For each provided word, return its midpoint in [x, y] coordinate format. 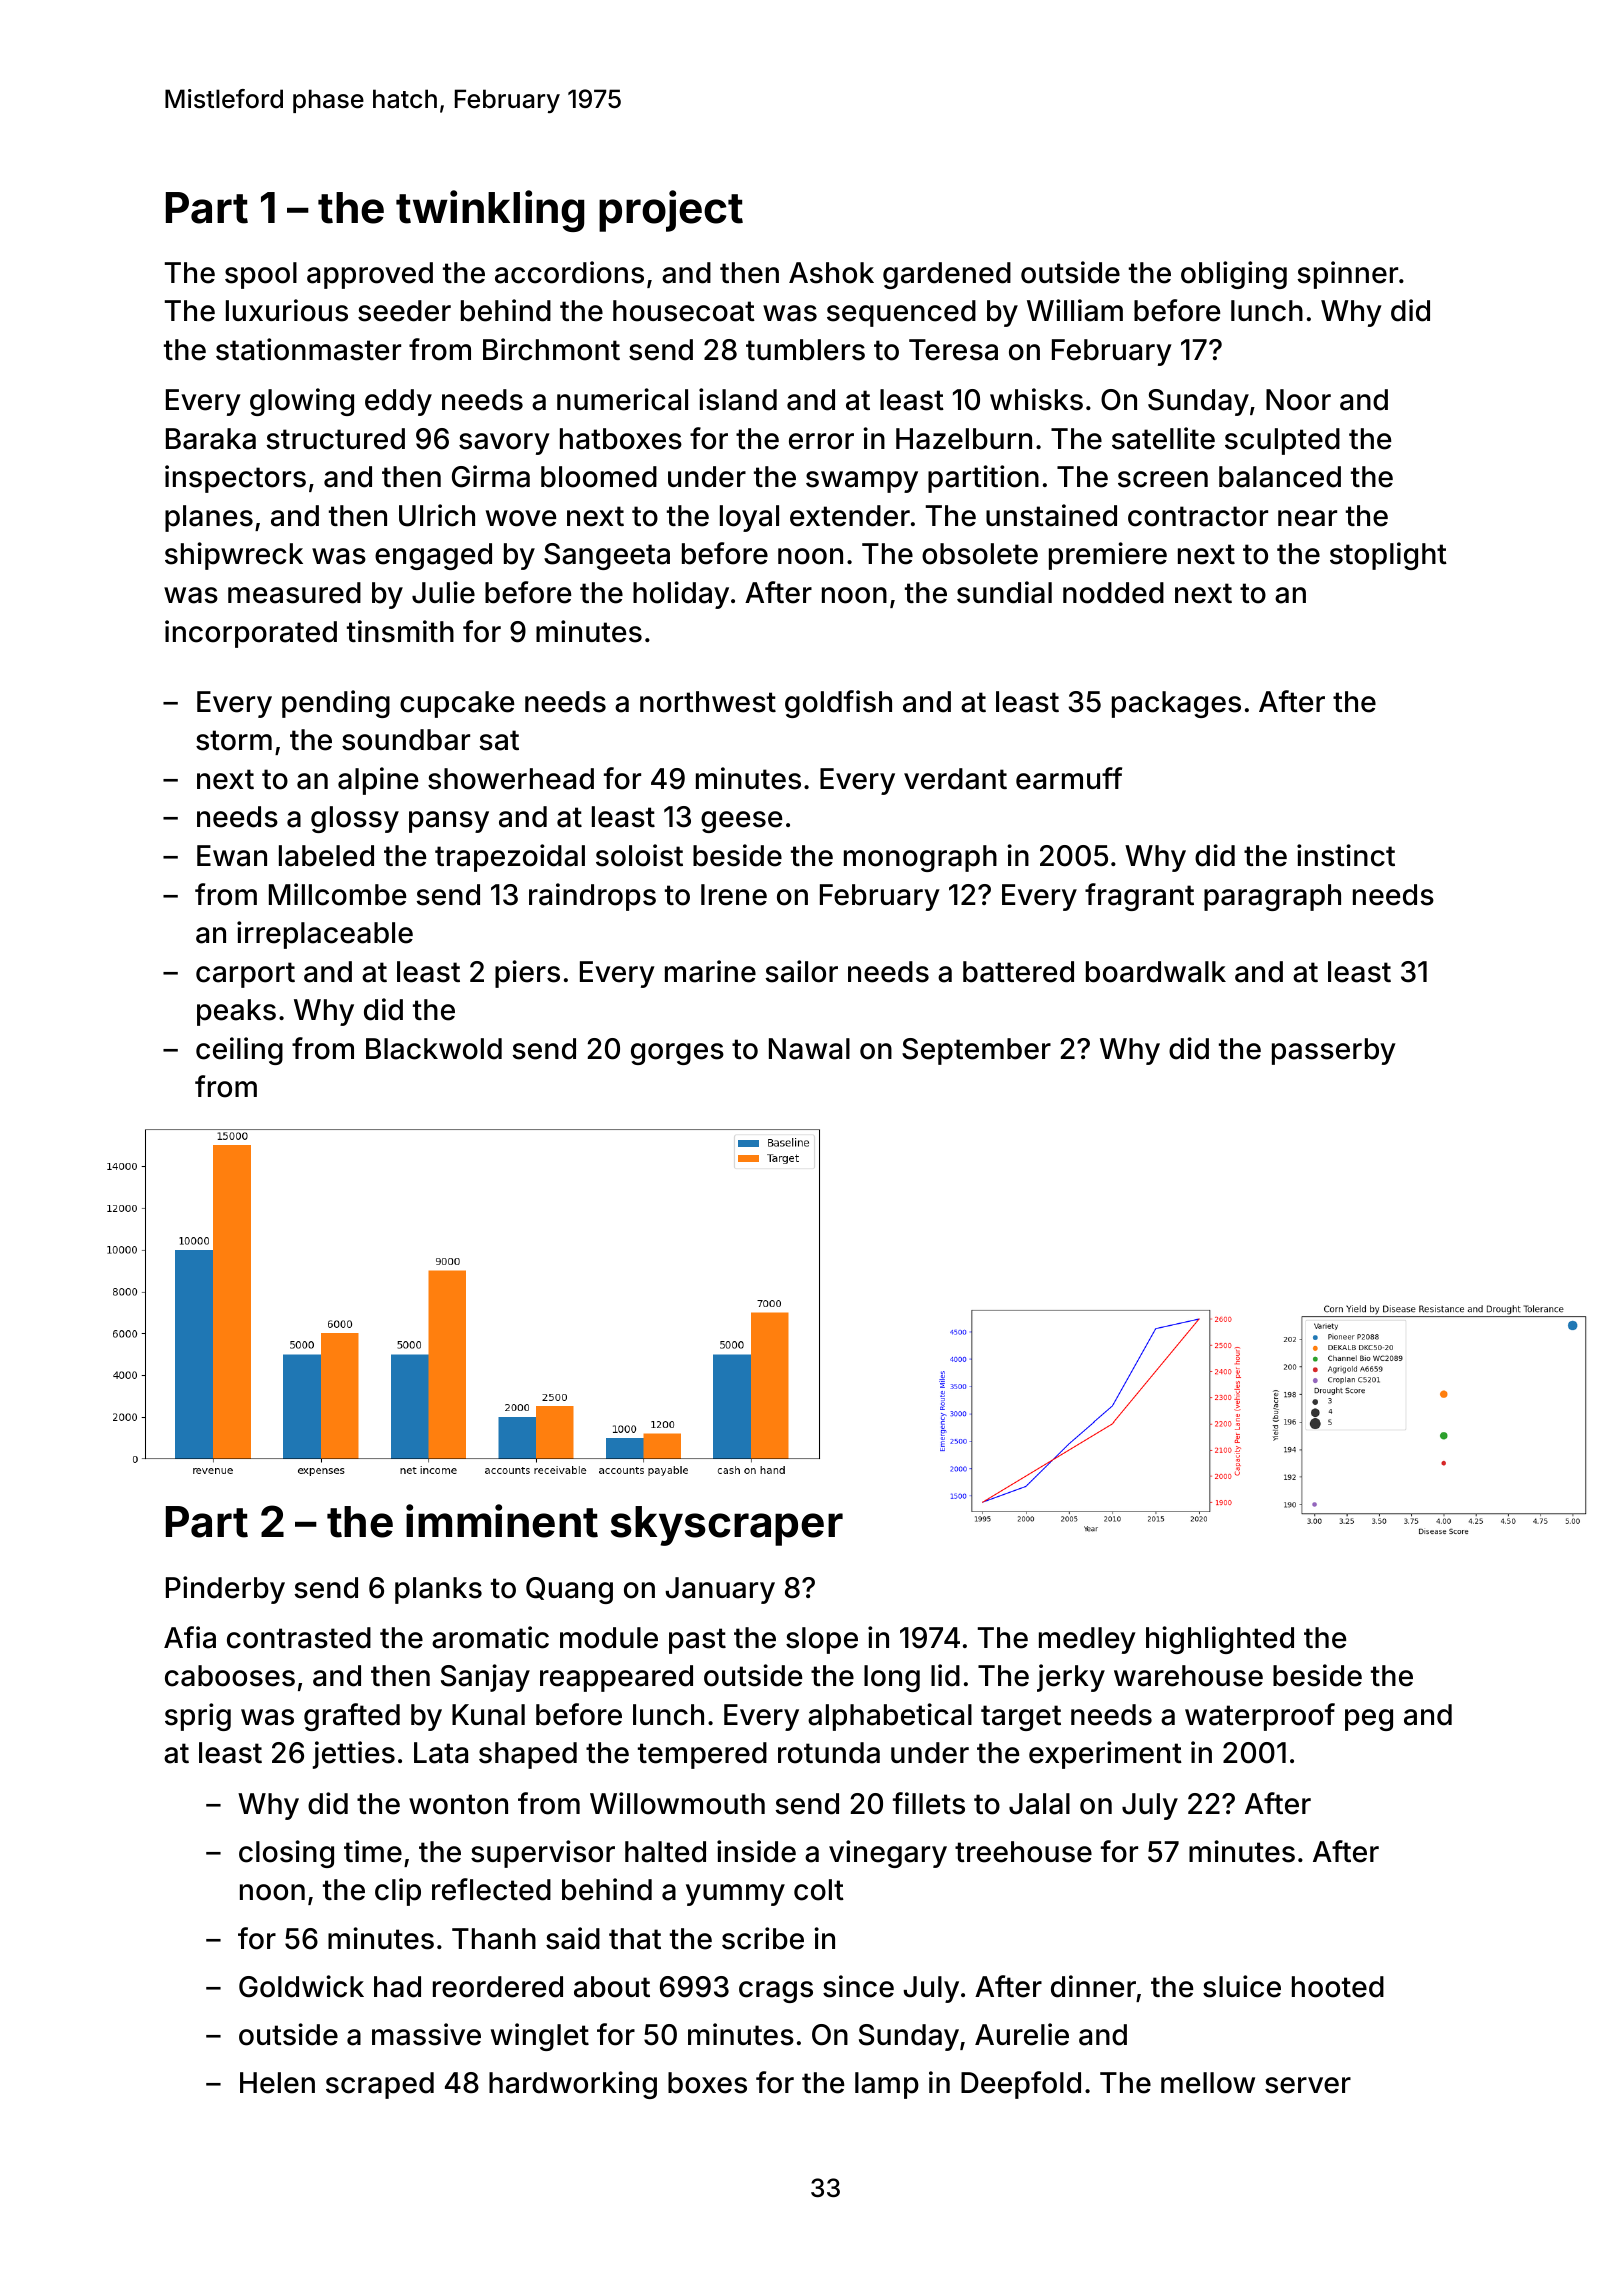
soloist [639, 855]
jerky [1071, 1678]
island [738, 399]
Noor [1298, 400]
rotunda [829, 1753]
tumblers [805, 350]
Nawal [809, 1049]
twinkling [490, 211]
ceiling [239, 1051]
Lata [441, 1753]
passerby [1334, 1051]
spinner [1348, 275]
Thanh [494, 1939]
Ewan [232, 856]
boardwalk [1156, 972]
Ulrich [437, 515]
